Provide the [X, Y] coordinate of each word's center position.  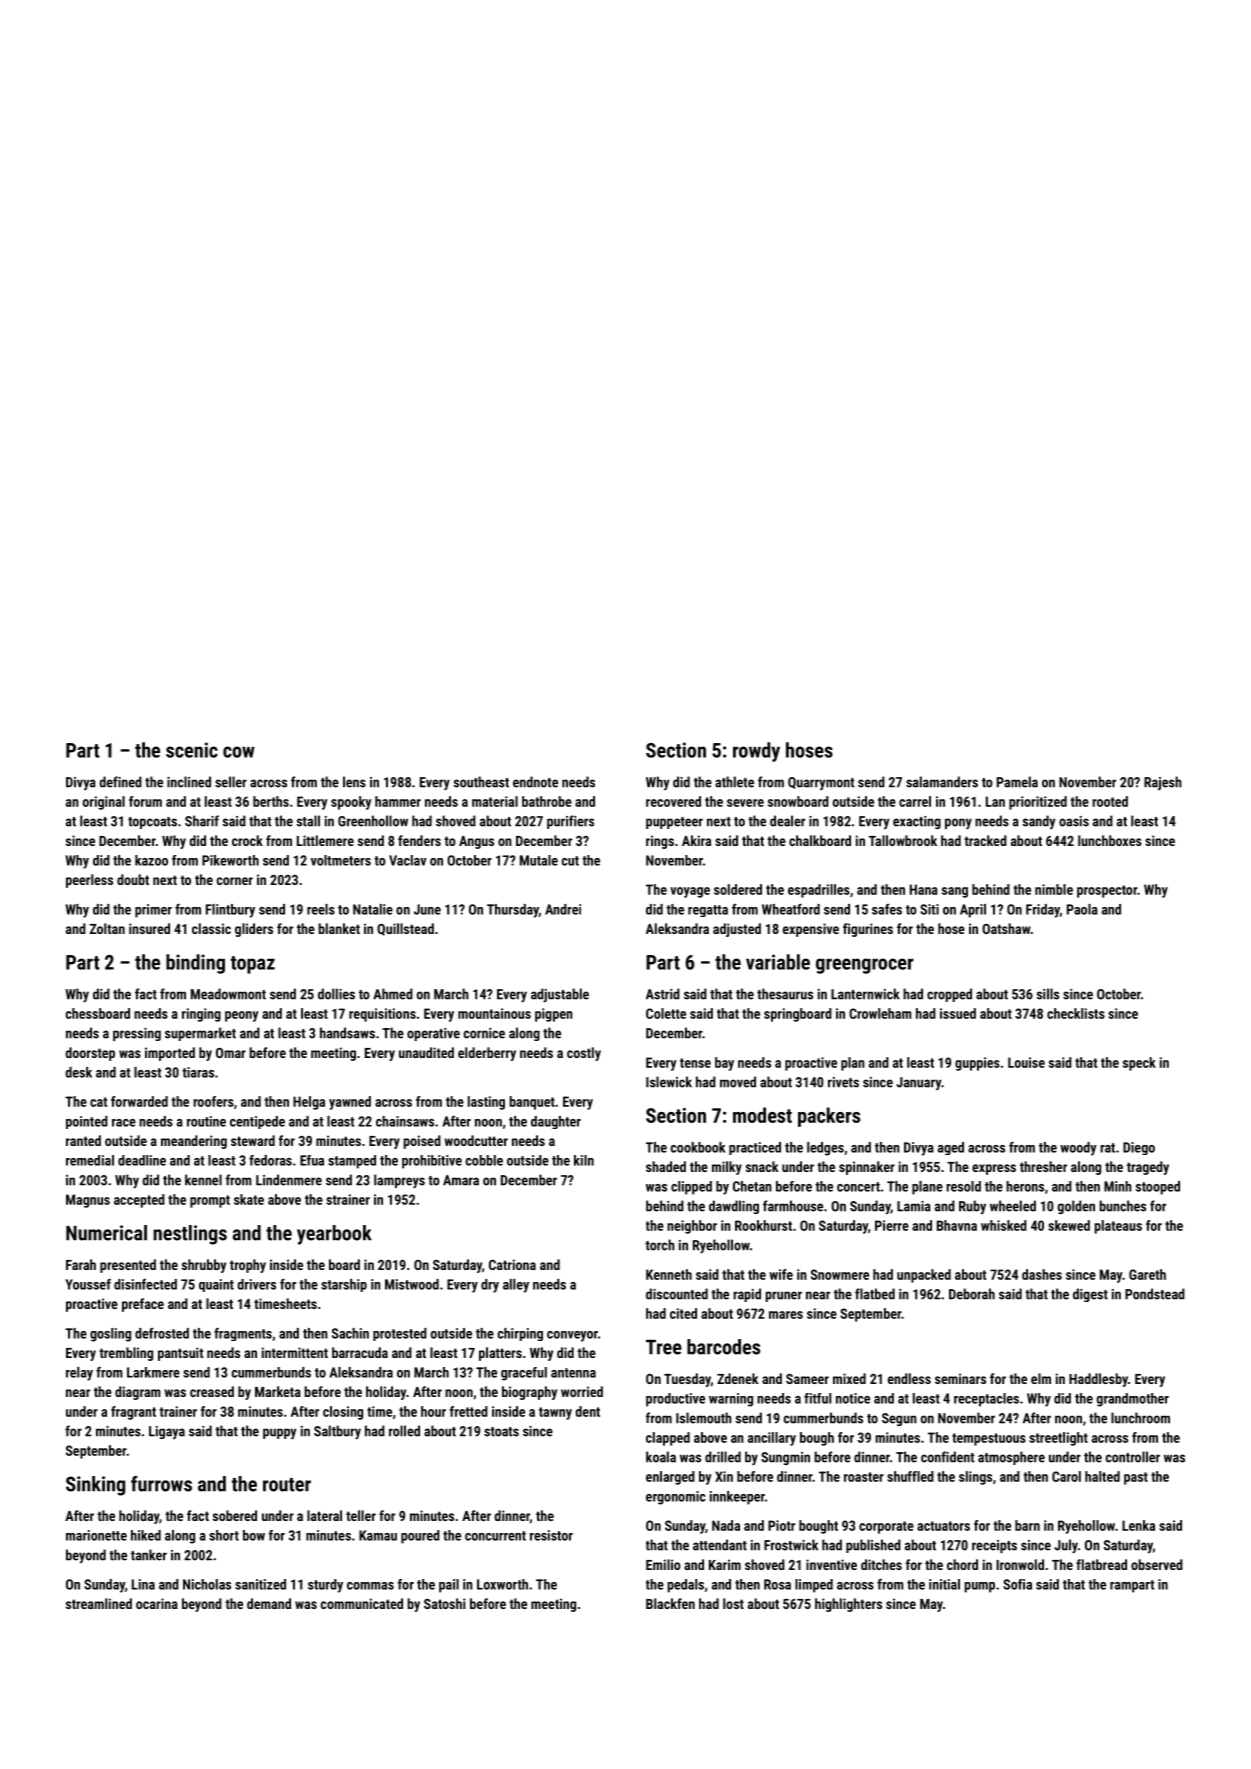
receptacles [986, 1400]
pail [449, 1586]
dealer [787, 821]
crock [247, 840]
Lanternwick [865, 994]
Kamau [378, 1535]
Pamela [1017, 782]
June [427, 909]
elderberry [487, 1054]
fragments [243, 1334]
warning [731, 1400]
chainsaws [405, 1121]
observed [1157, 1564]
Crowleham [880, 1013]
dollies [336, 994]
